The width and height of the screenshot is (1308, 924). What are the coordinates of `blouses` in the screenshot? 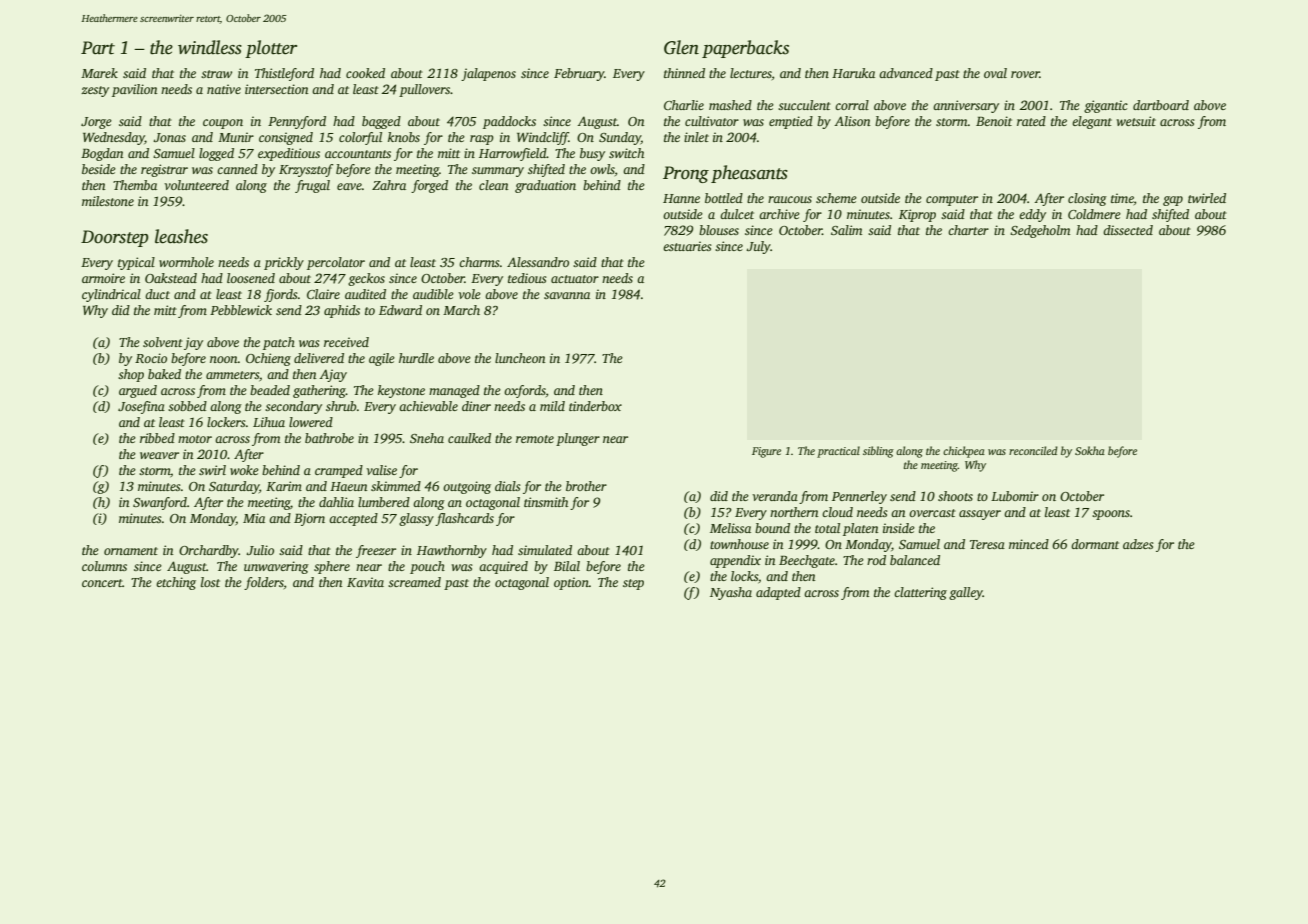 It's located at (719, 230).
